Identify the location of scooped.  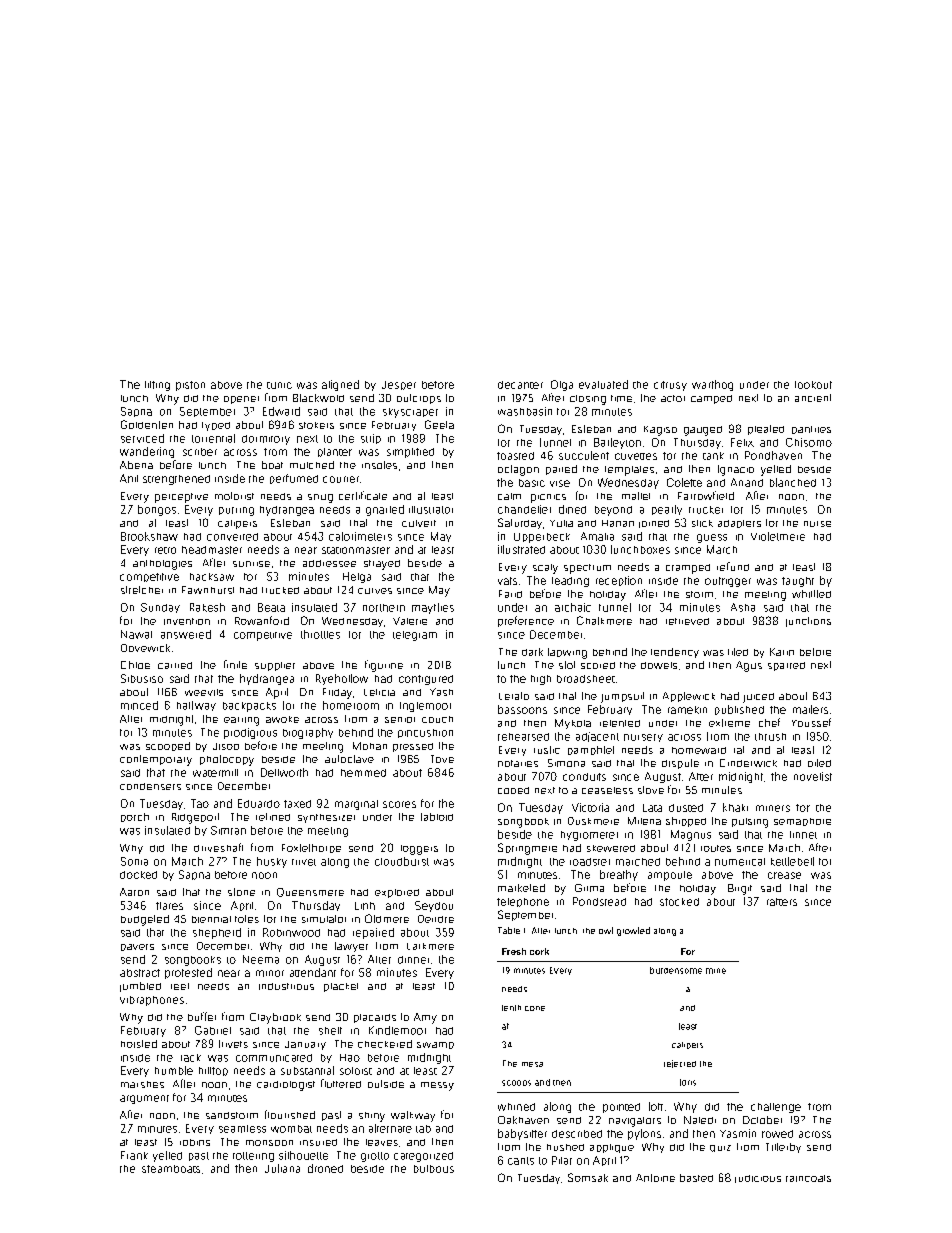
(168, 746).
